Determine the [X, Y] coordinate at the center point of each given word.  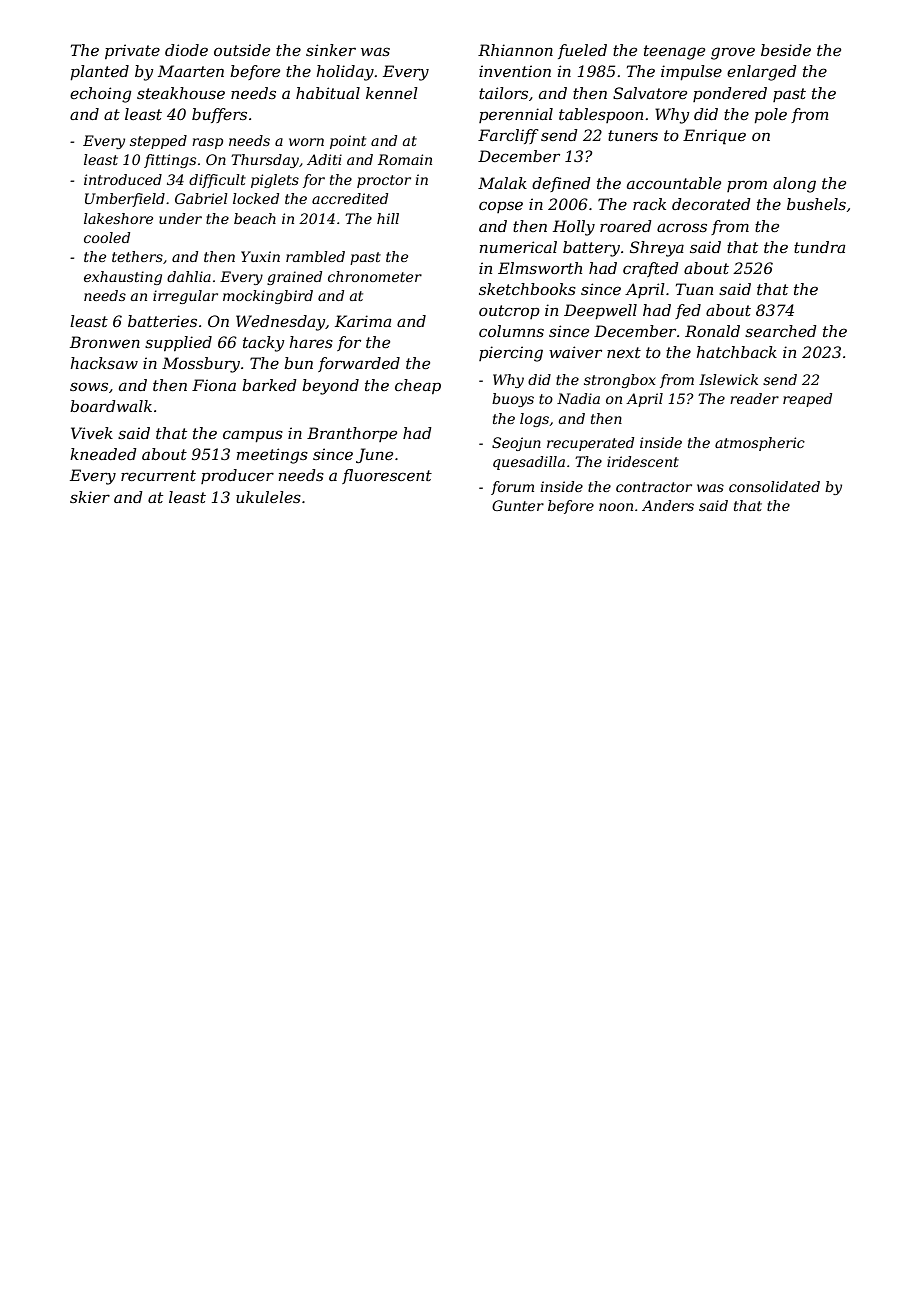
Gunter [518, 505]
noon [616, 507]
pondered [730, 94]
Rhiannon [515, 50]
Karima [363, 321]
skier [90, 497]
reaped [807, 400]
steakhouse [181, 93]
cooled [107, 237]
